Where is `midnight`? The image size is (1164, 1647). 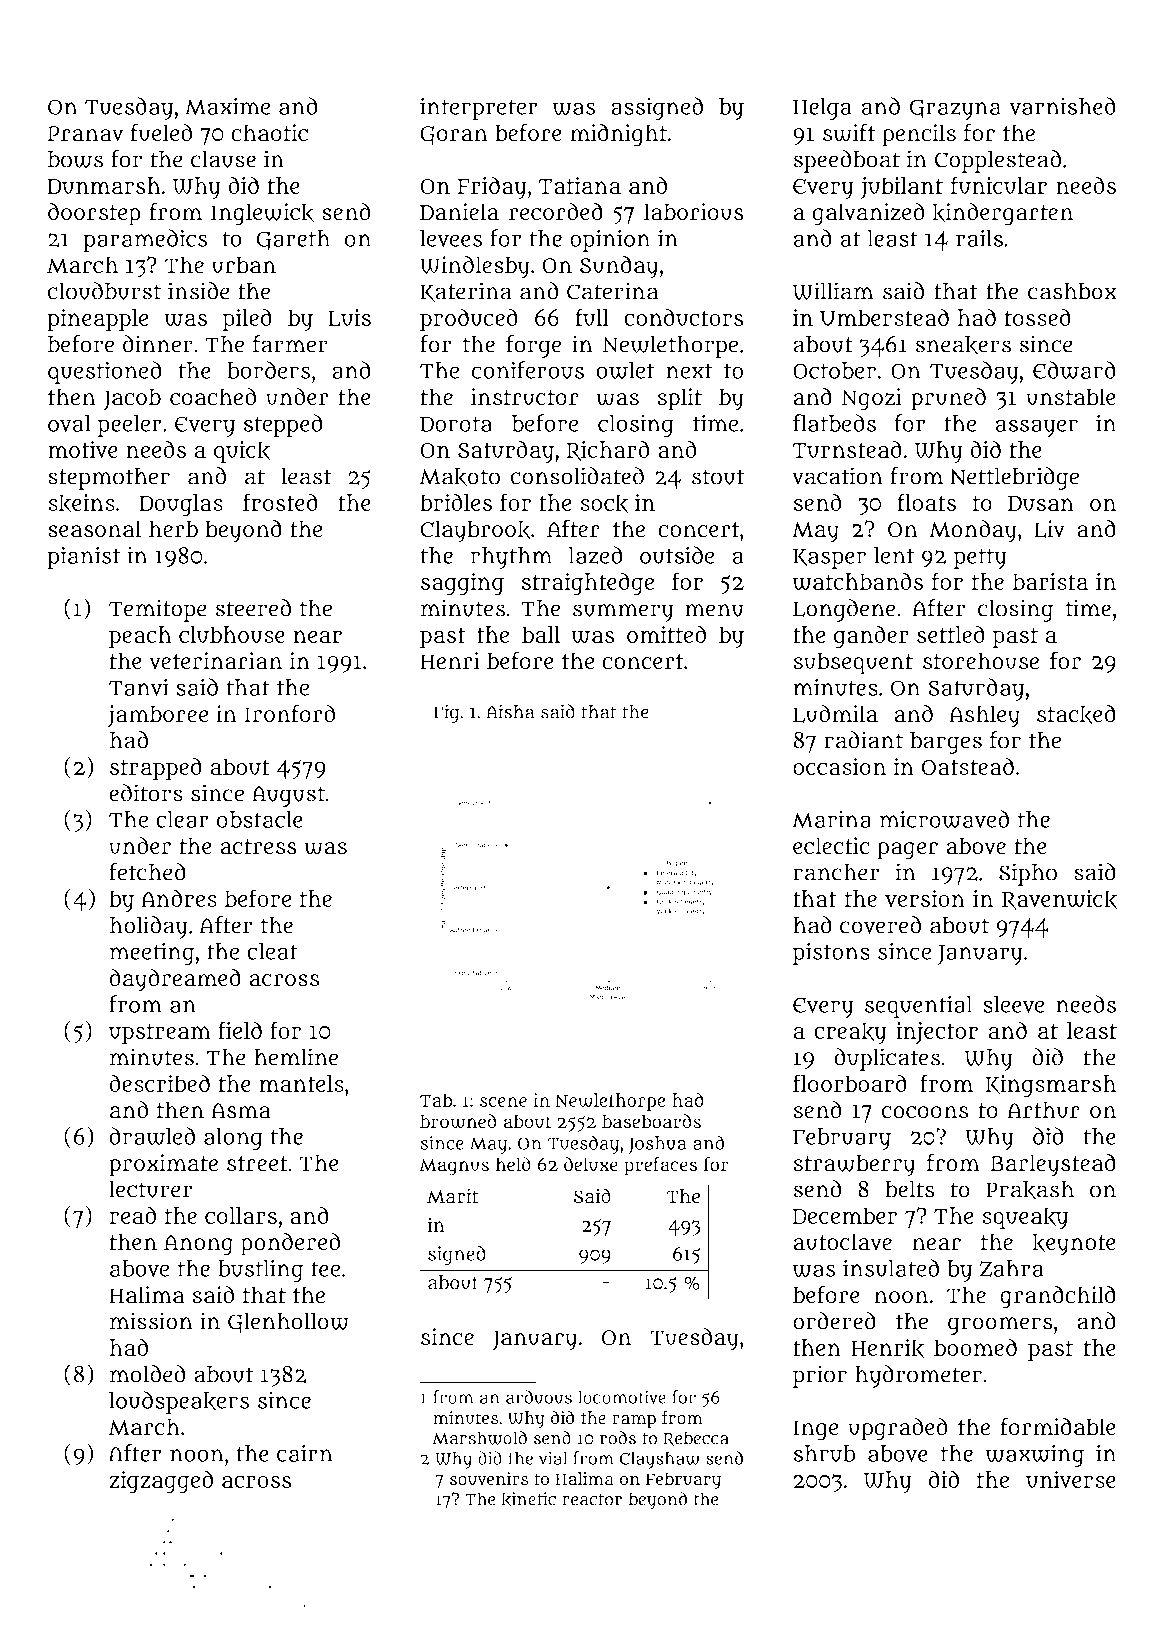 midnight is located at coordinates (619, 135).
